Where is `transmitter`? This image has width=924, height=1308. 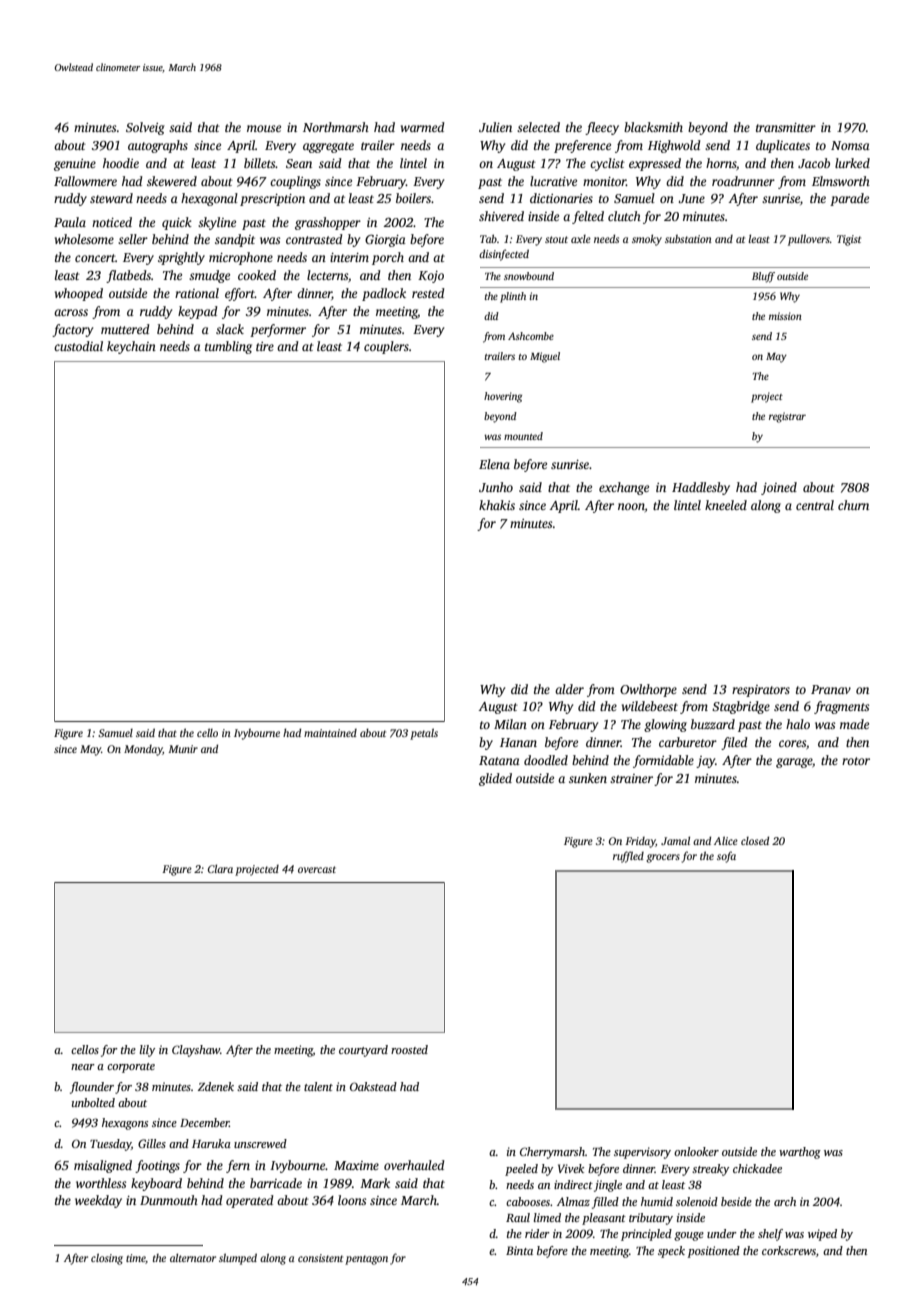
transmitter is located at coordinates (786, 127).
